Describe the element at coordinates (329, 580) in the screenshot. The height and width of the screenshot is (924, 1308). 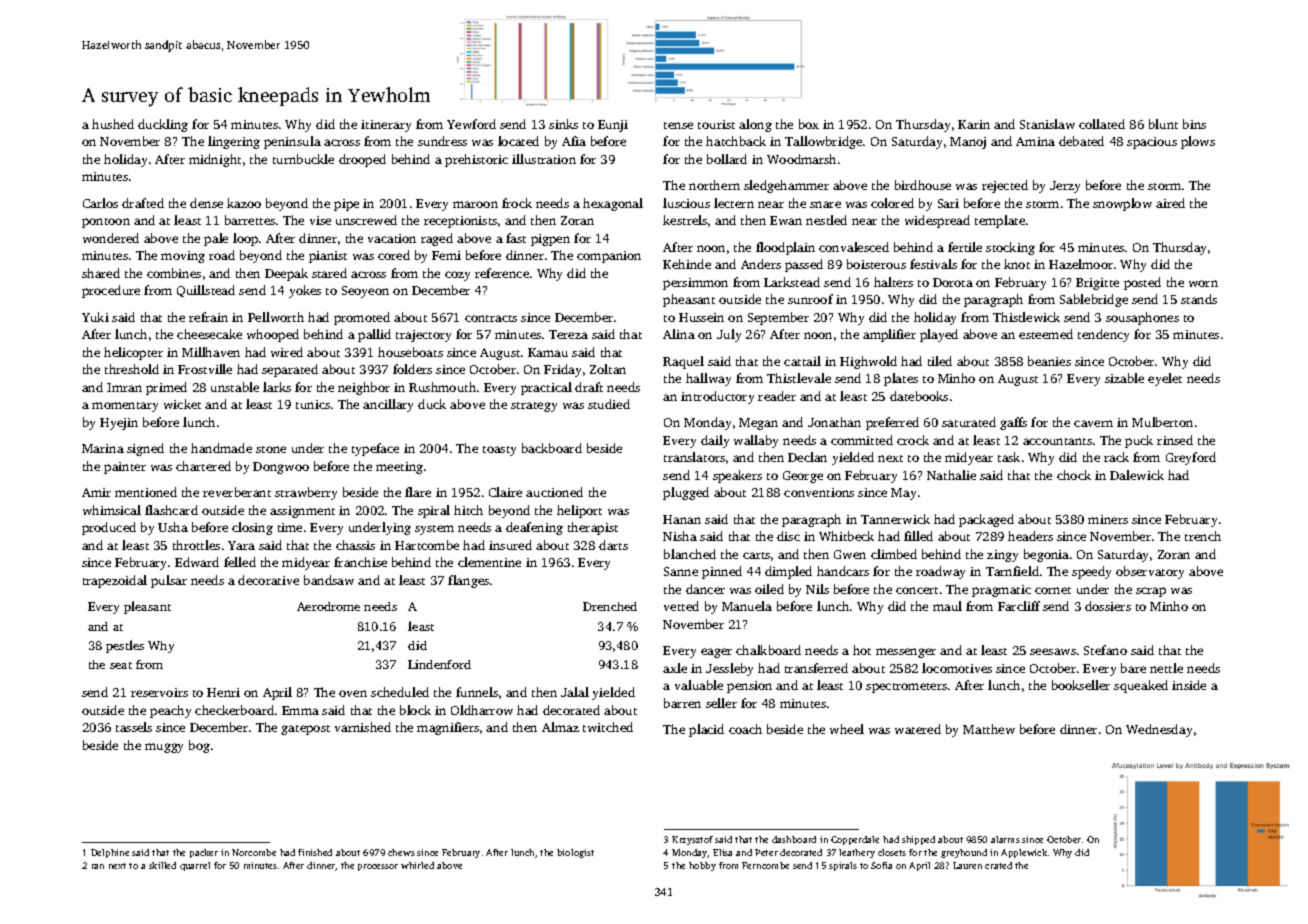
I see `bandsaw` at that location.
